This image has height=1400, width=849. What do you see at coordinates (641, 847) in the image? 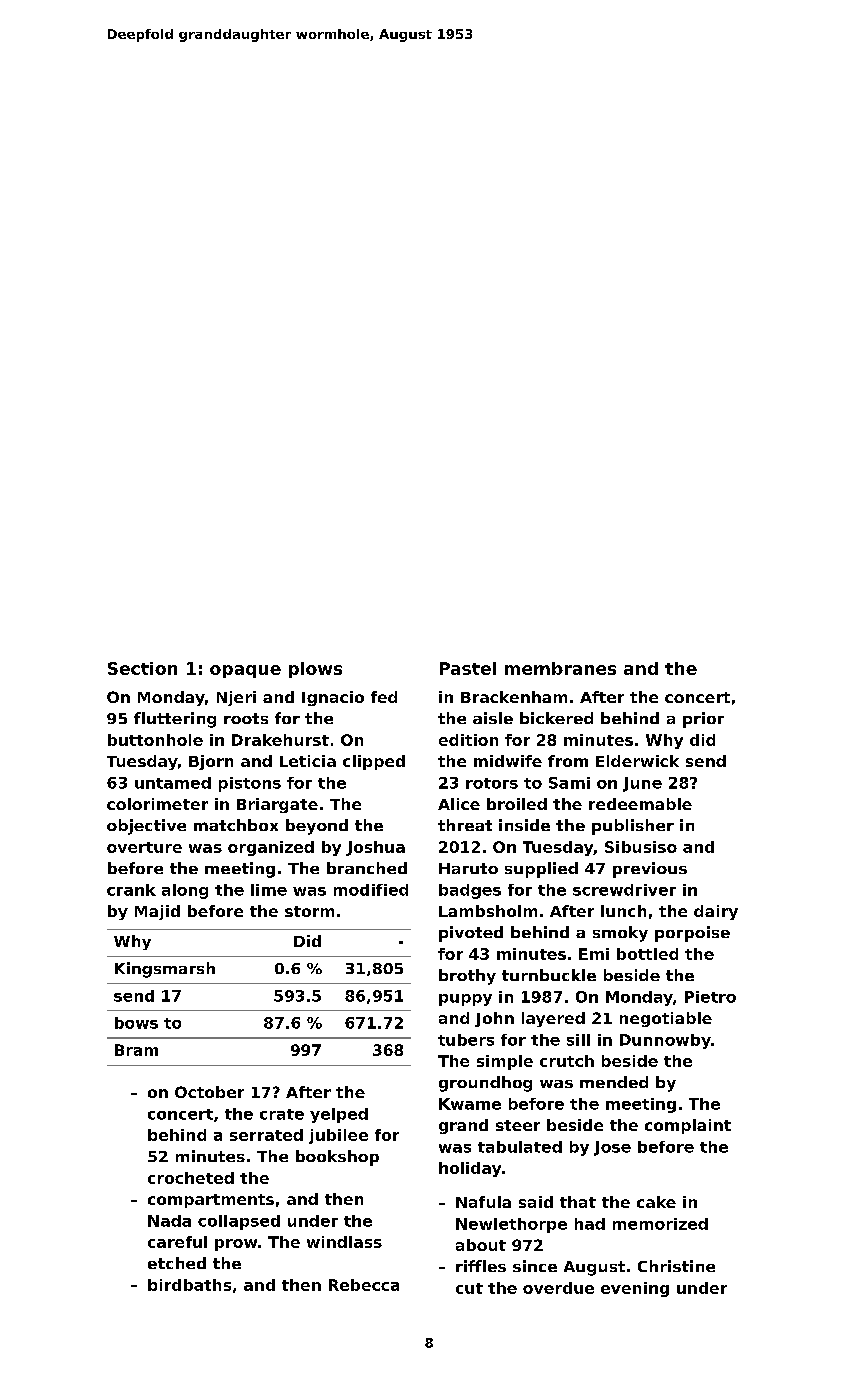
I see `Sibusiso` at bounding box center [641, 847].
